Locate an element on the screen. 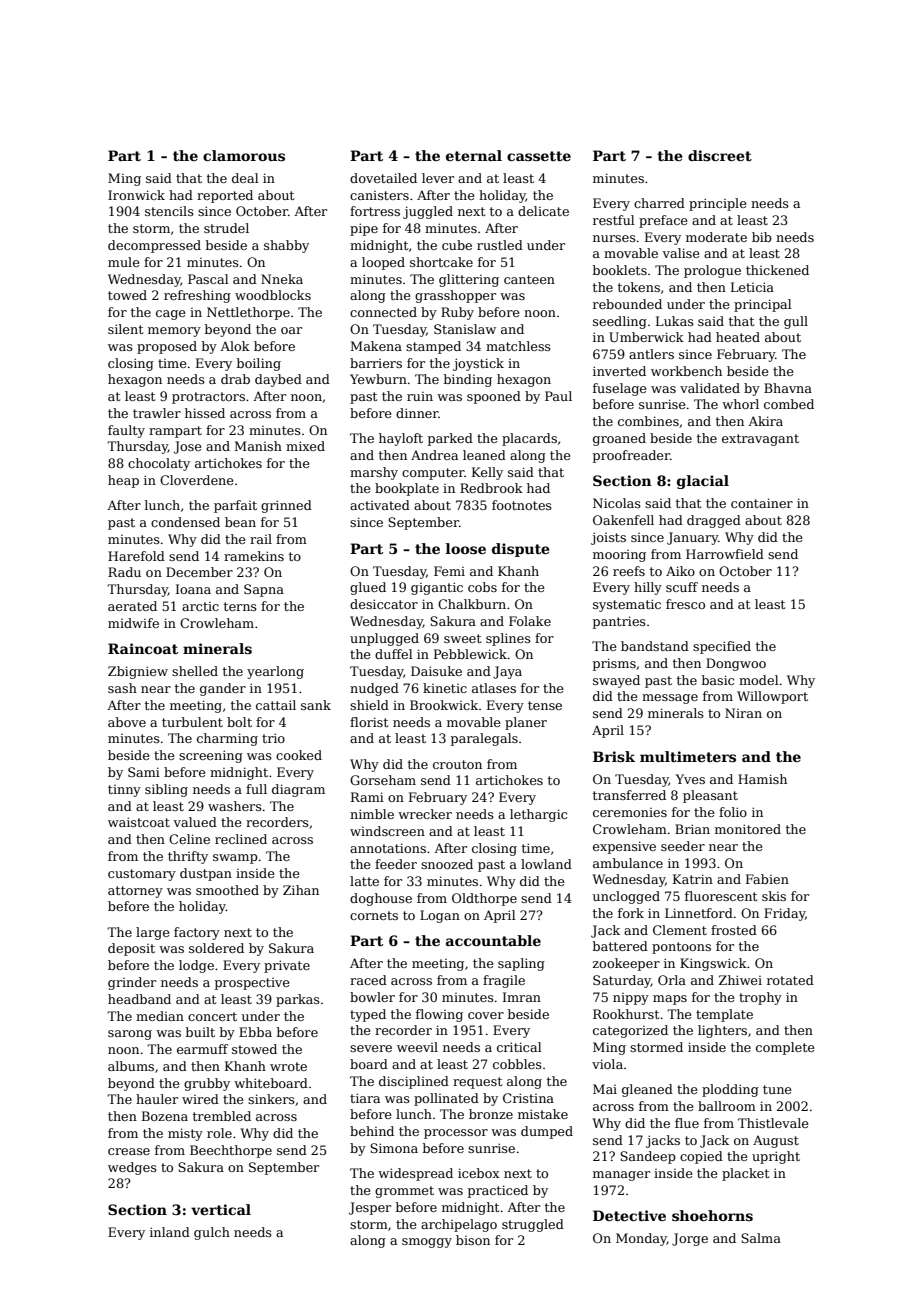  Radu is located at coordinates (124, 572).
